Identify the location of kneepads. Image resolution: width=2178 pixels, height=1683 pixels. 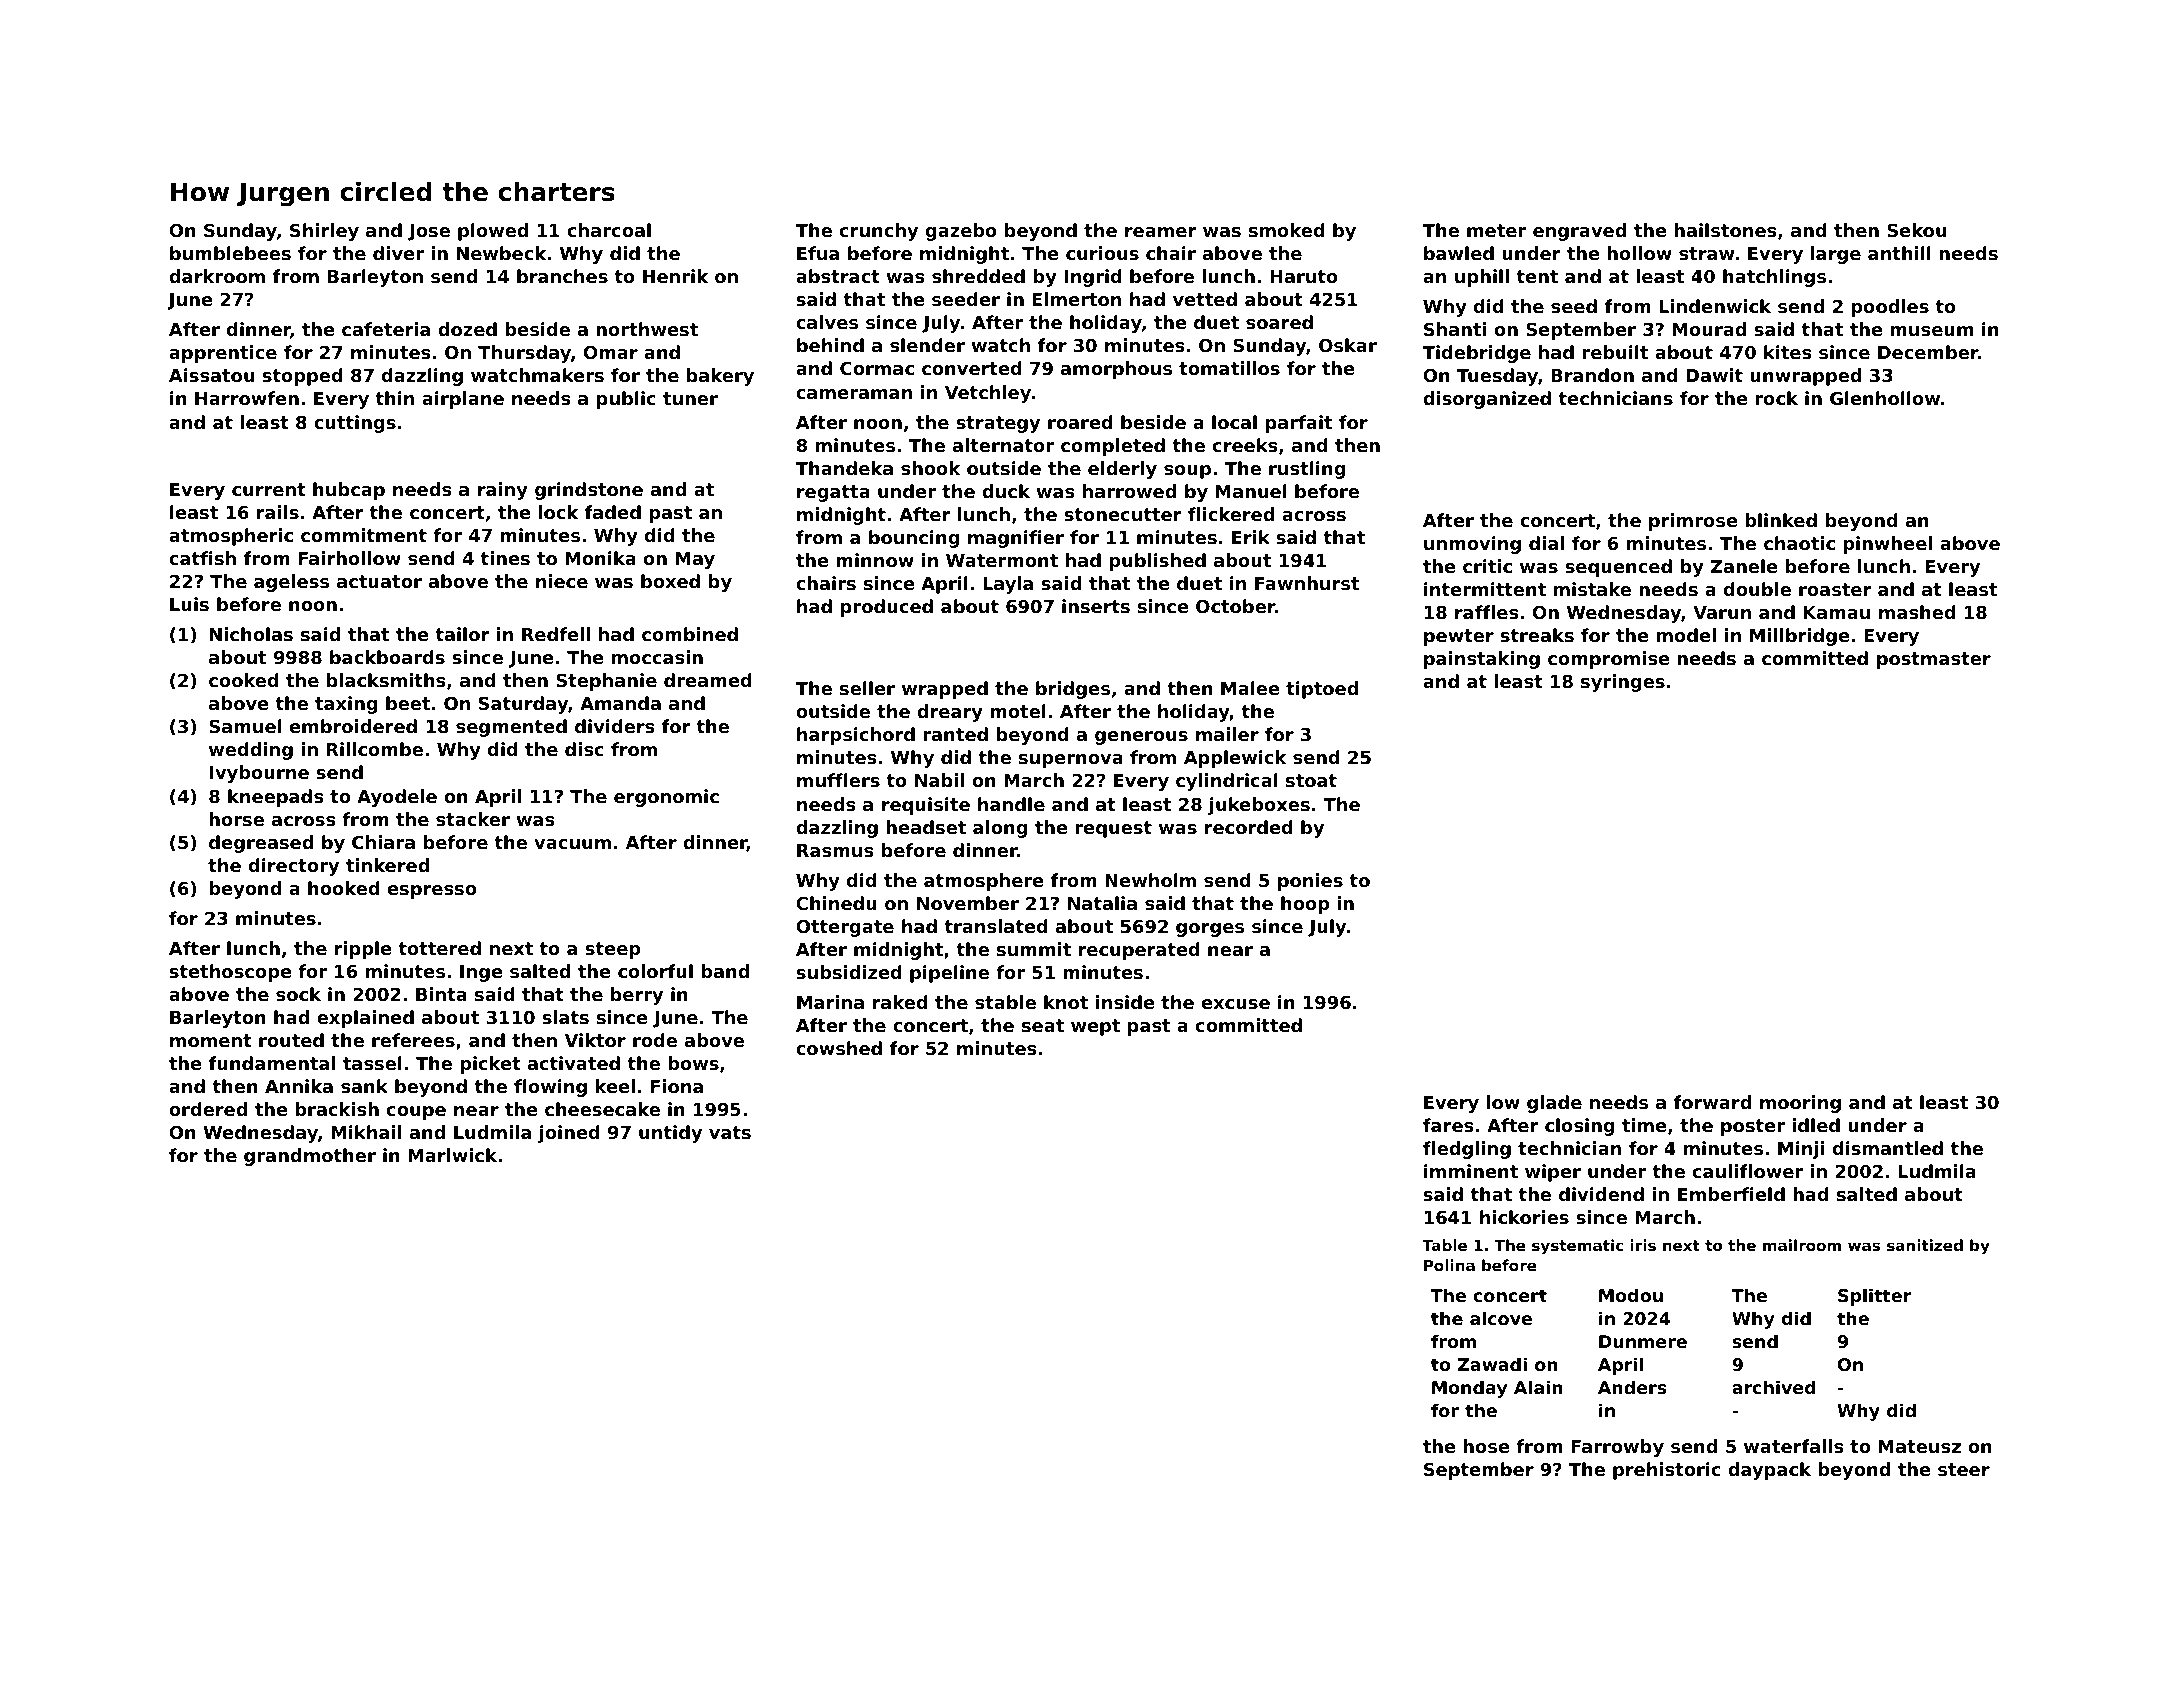
(276, 798).
